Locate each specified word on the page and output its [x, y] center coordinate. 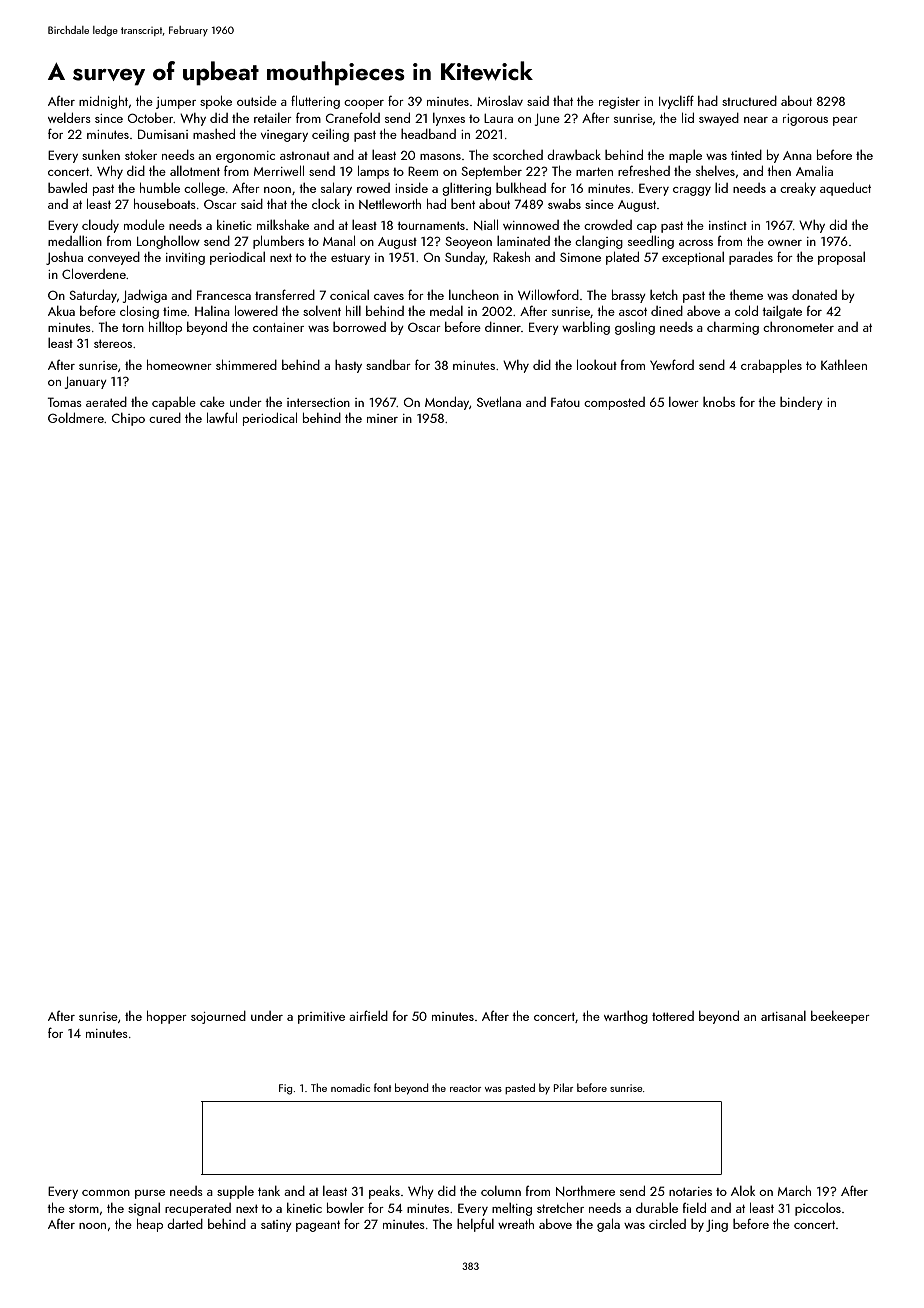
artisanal [783, 1016]
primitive [321, 1018]
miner [382, 418]
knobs [719, 402]
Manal [339, 240]
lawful [222, 417]
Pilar [563, 1087]
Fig [285, 1089]
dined [667, 311]
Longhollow [168, 242]
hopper [167, 1017]
